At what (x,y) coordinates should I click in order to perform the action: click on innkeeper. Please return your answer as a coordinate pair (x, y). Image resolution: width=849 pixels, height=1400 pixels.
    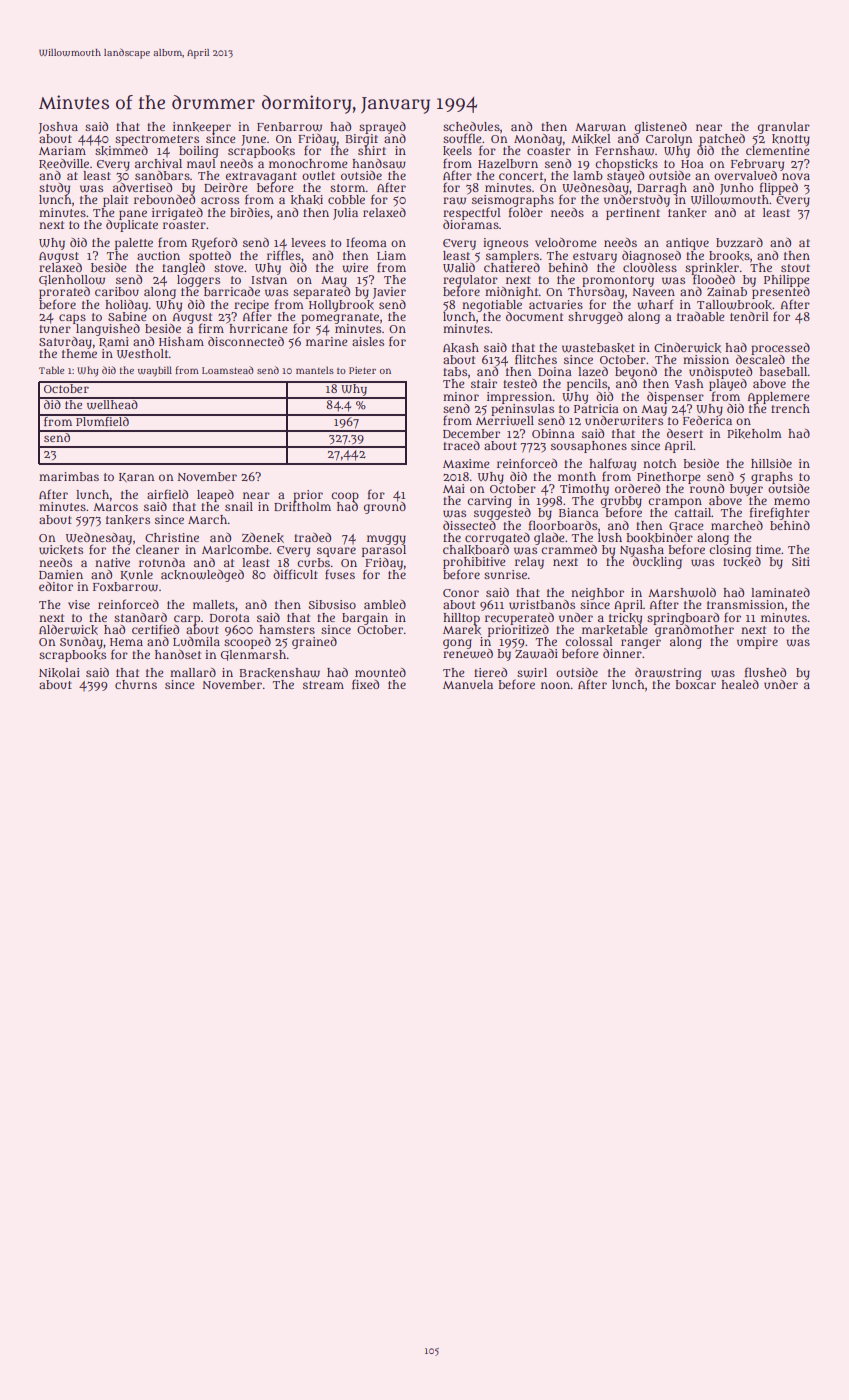
    Looking at the image, I should click on (202, 128).
